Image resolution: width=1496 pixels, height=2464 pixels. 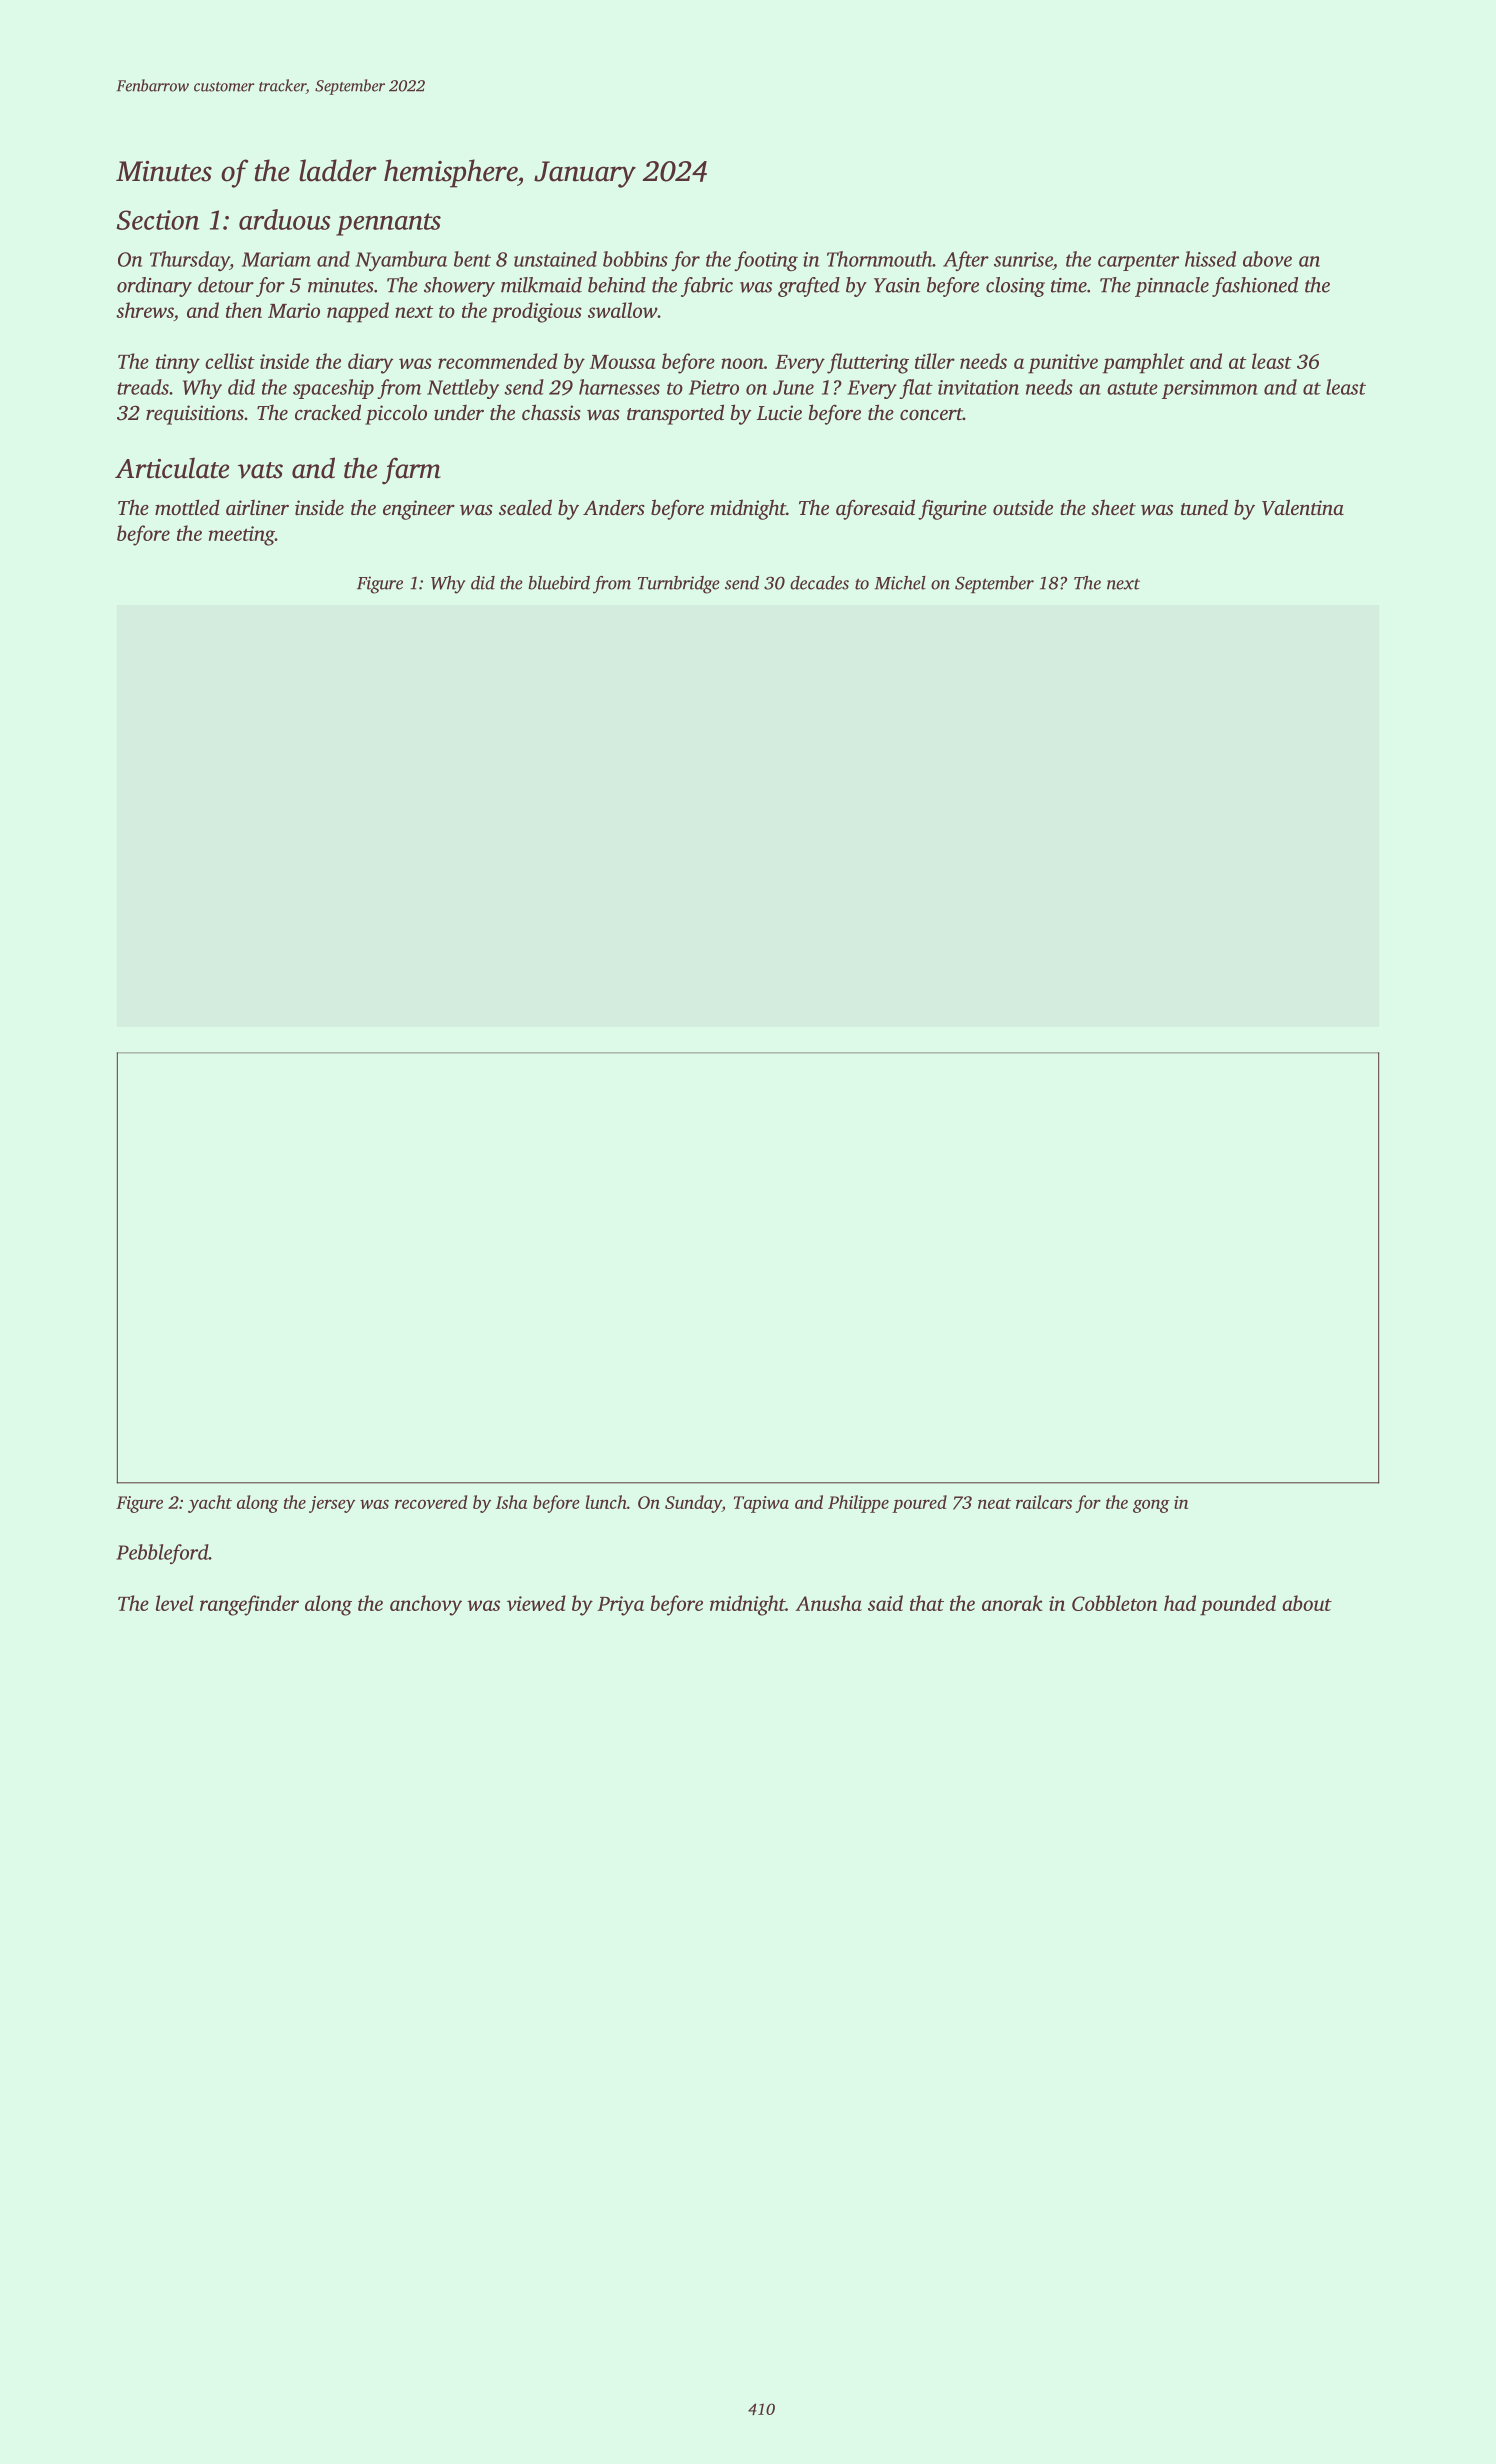 What do you see at coordinates (1044, 1502) in the document?
I see `railcars` at bounding box center [1044, 1502].
